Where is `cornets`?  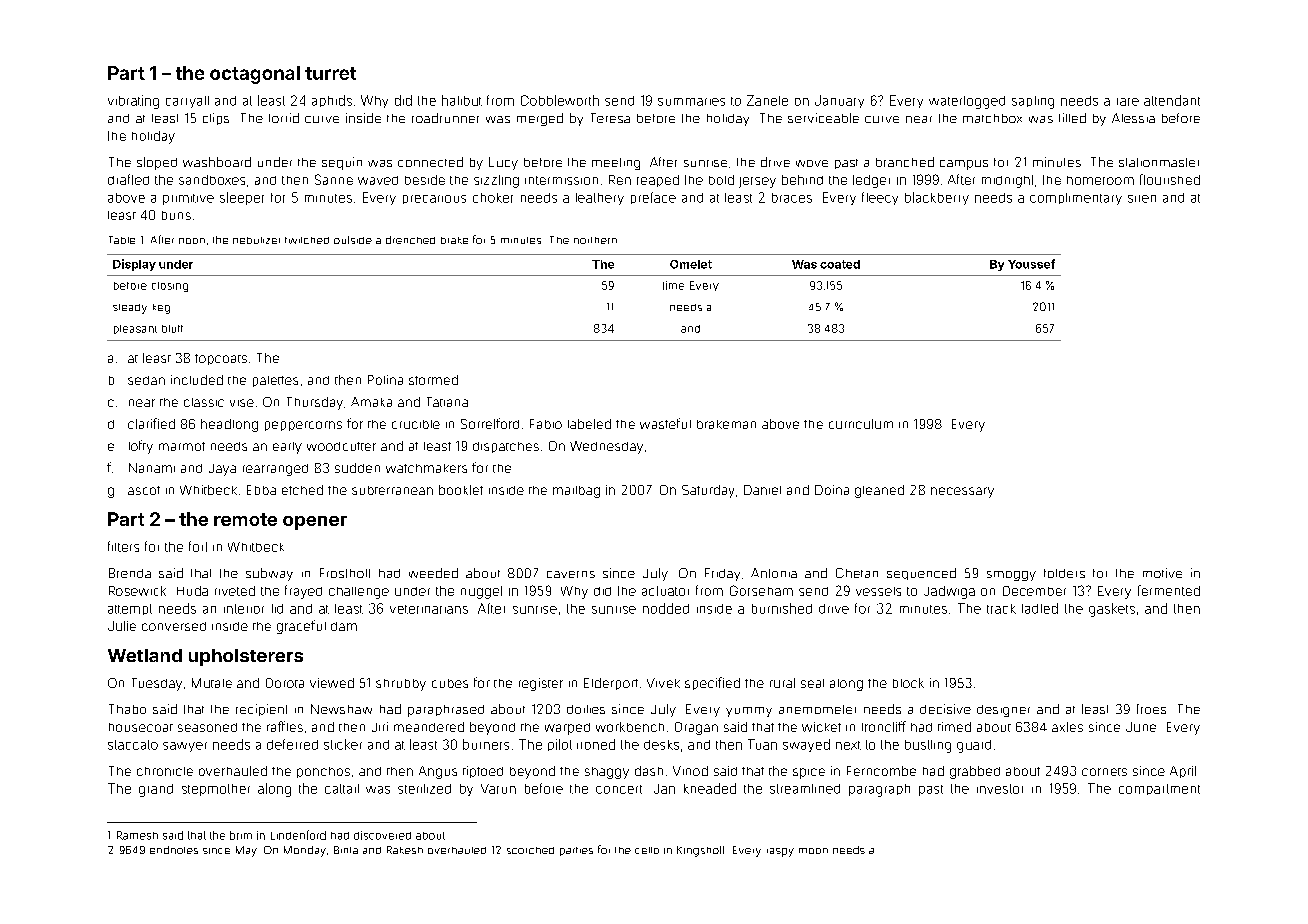 cornets is located at coordinates (1104, 772).
